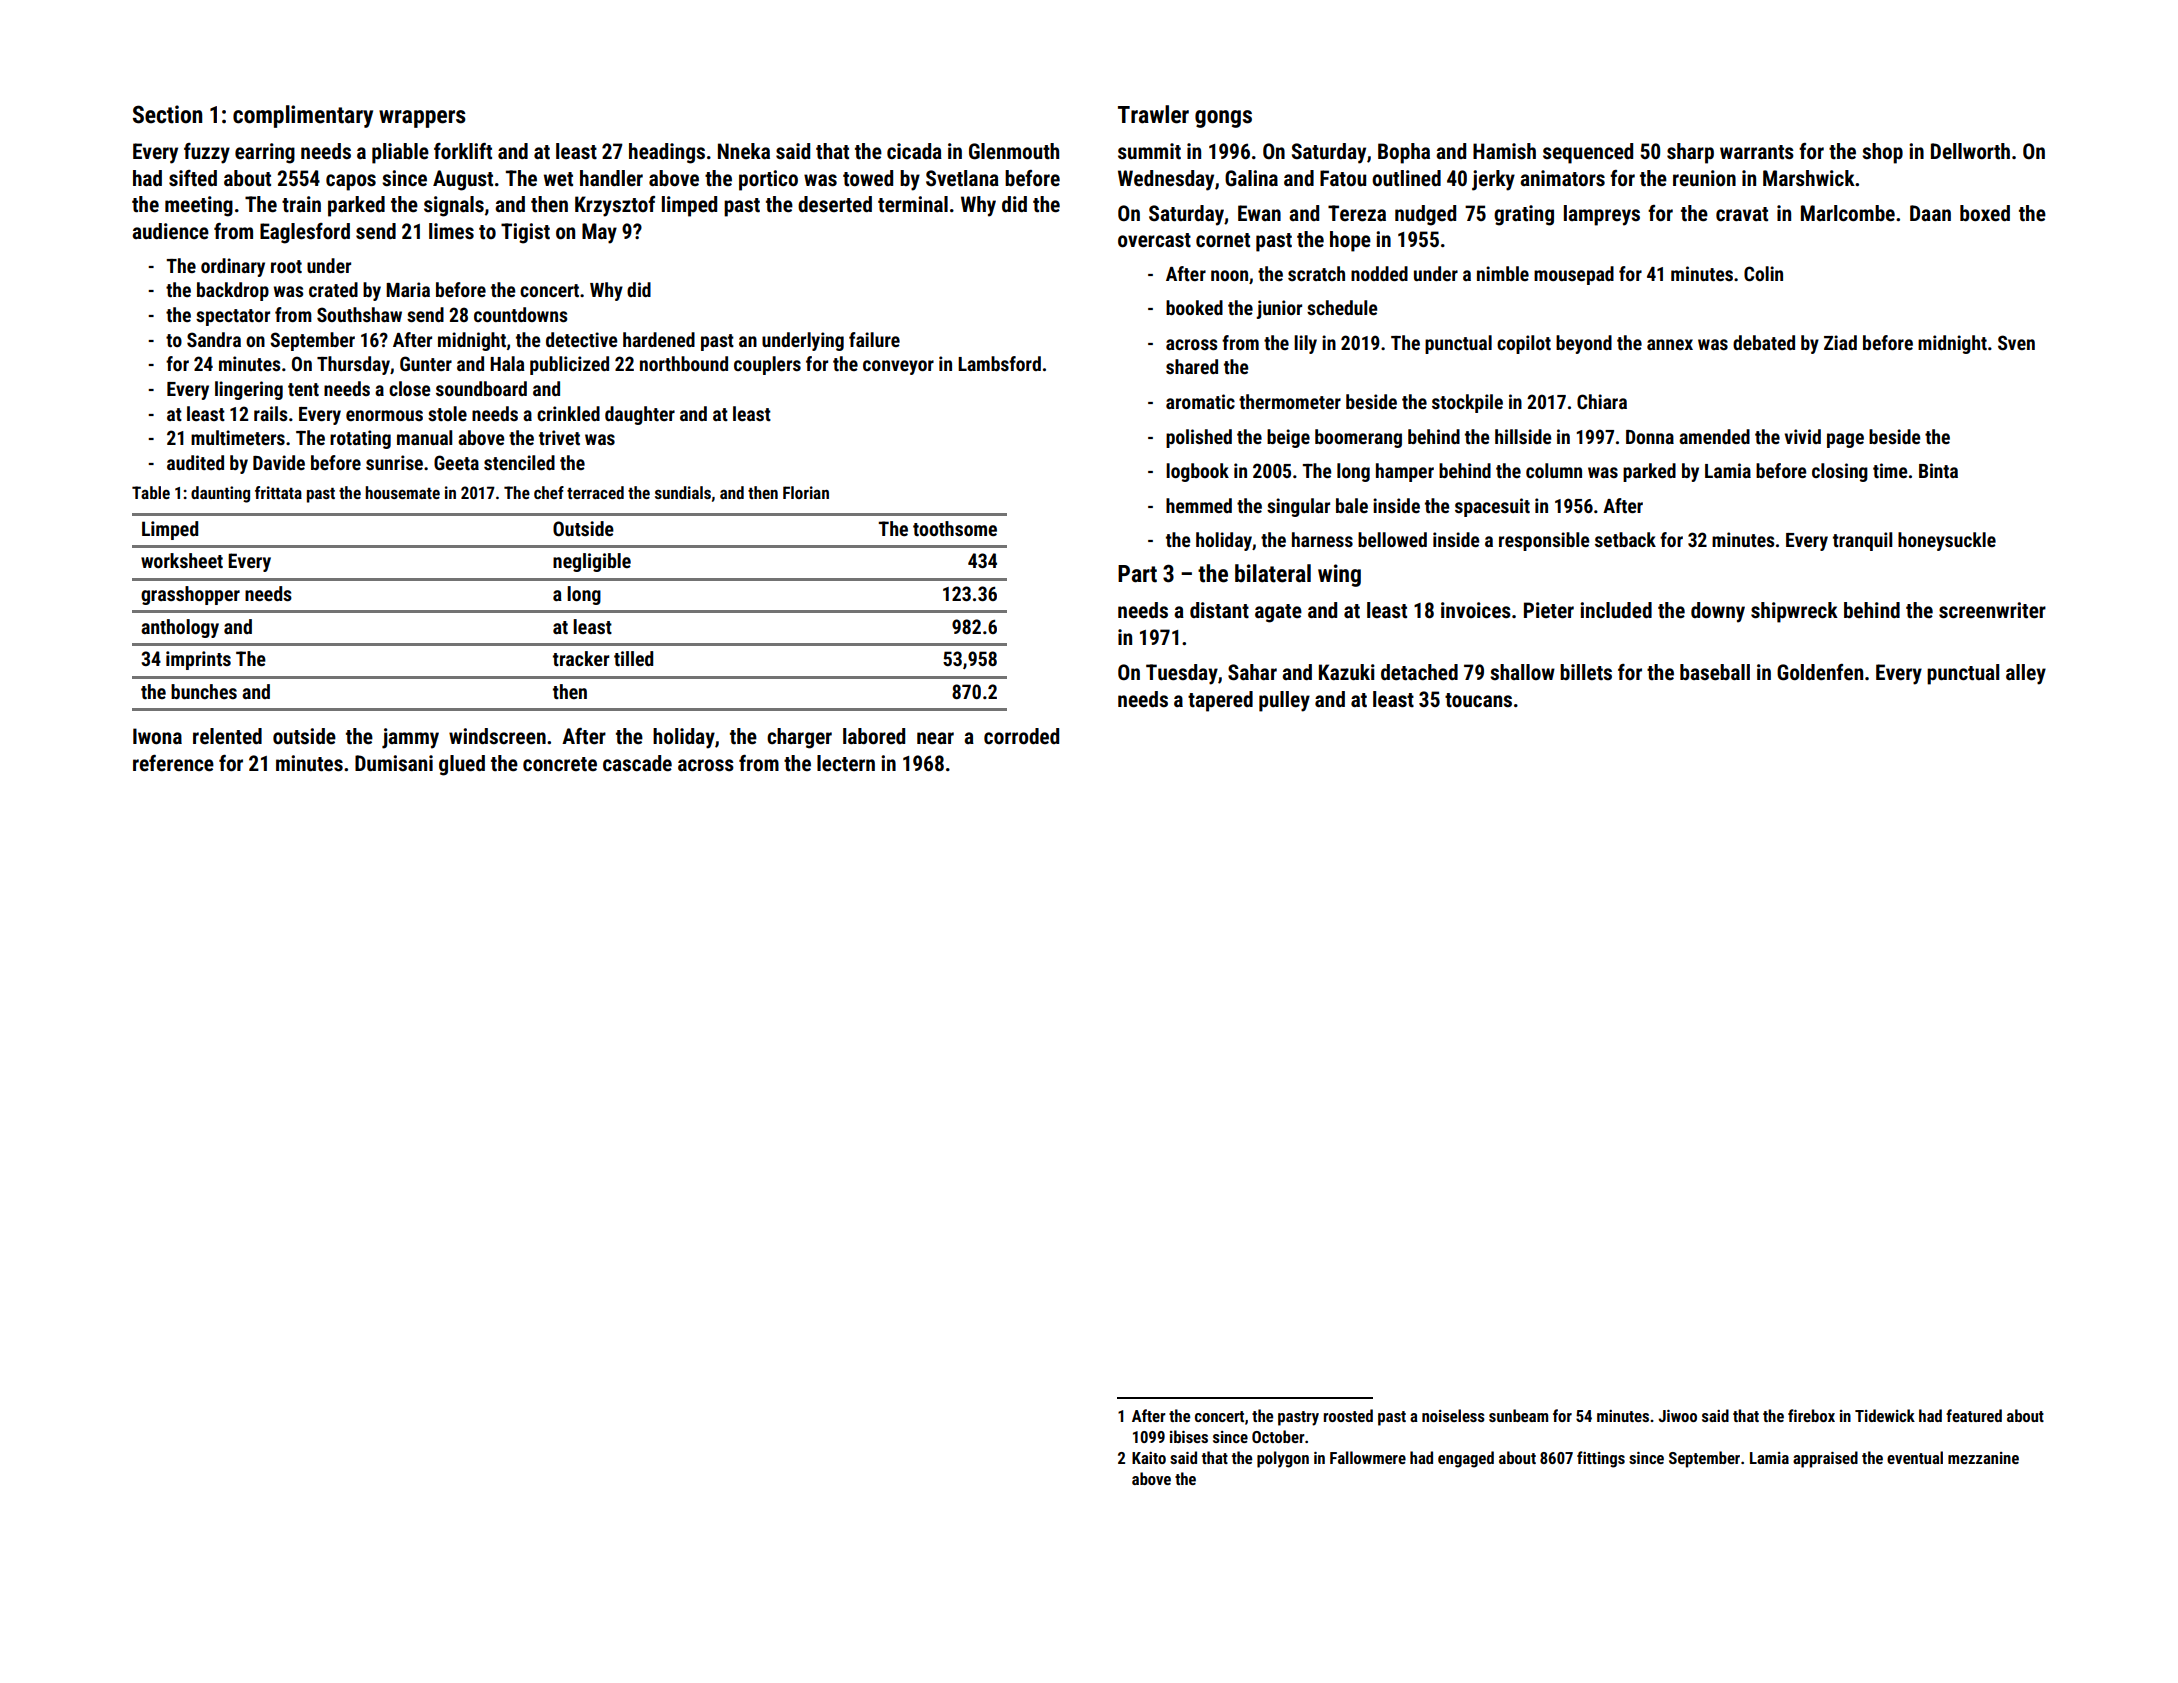 This screenshot has height=1683, width=2178. Describe the element at coordinates (1021, 736) in the screenshot. I see `corroded` at that location.
